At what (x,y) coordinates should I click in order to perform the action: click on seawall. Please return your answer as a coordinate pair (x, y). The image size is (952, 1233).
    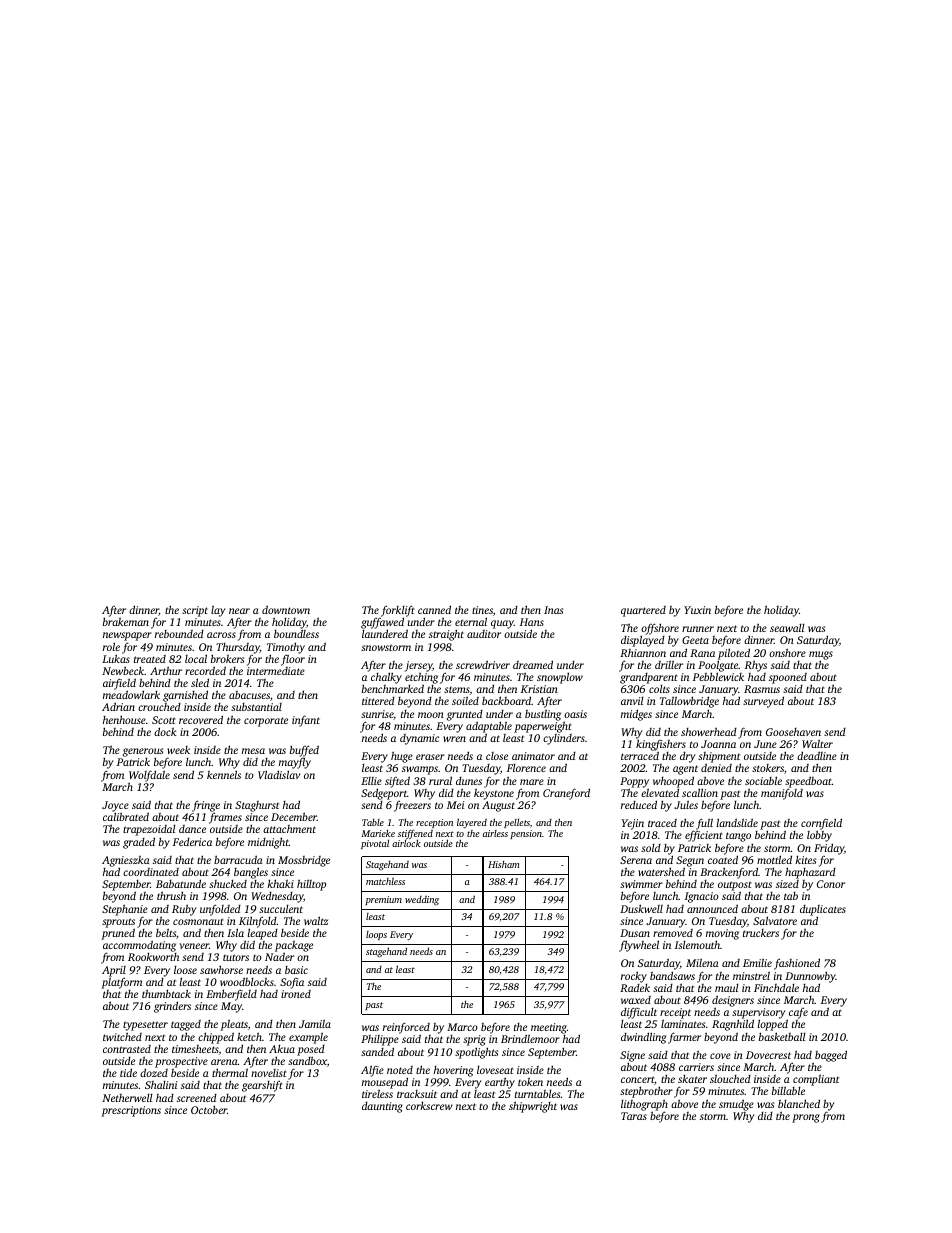
    Looking at the image, I should click on (787, 628).
